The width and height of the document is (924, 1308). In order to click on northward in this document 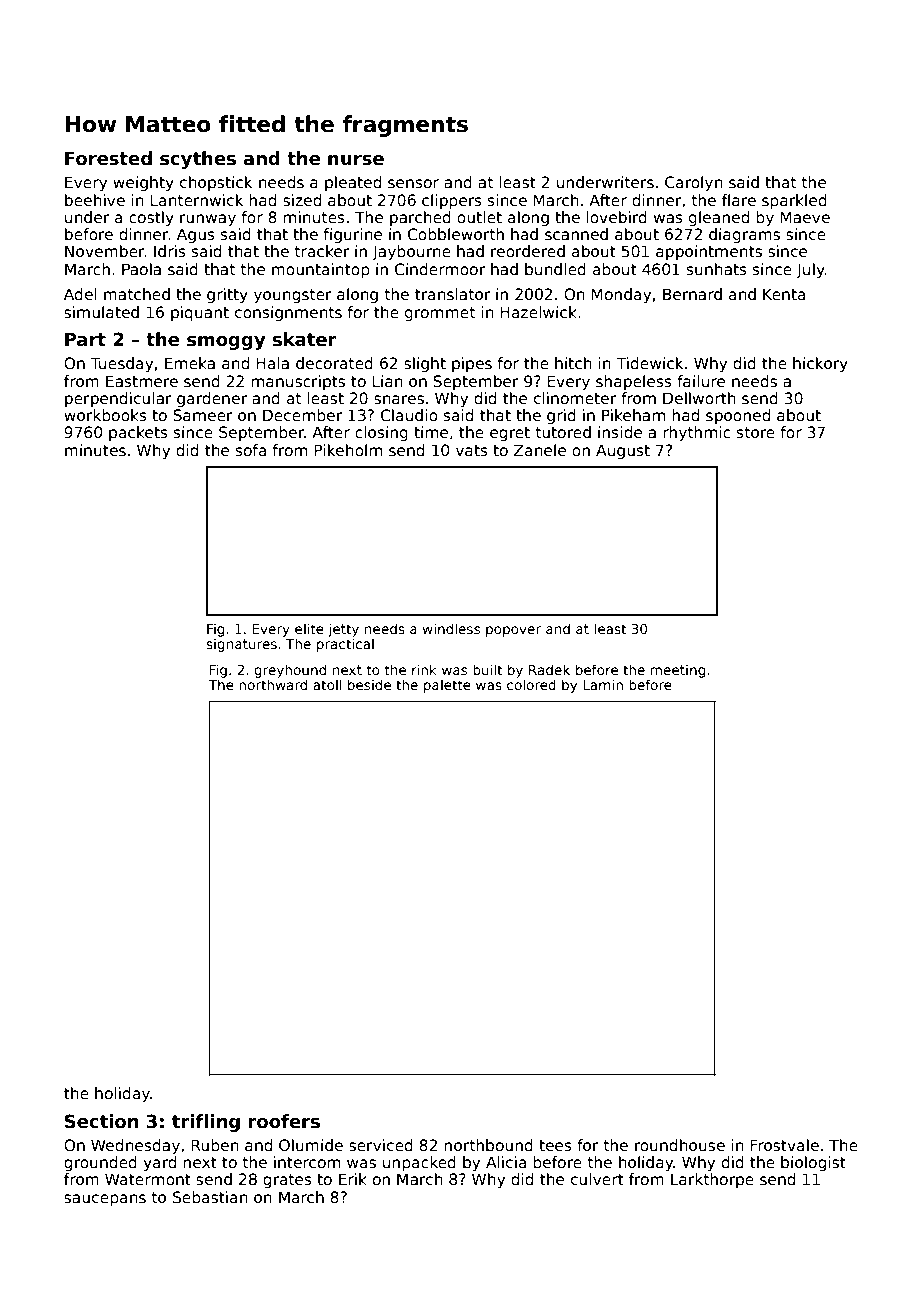, I will do `click(273, 684)`.
